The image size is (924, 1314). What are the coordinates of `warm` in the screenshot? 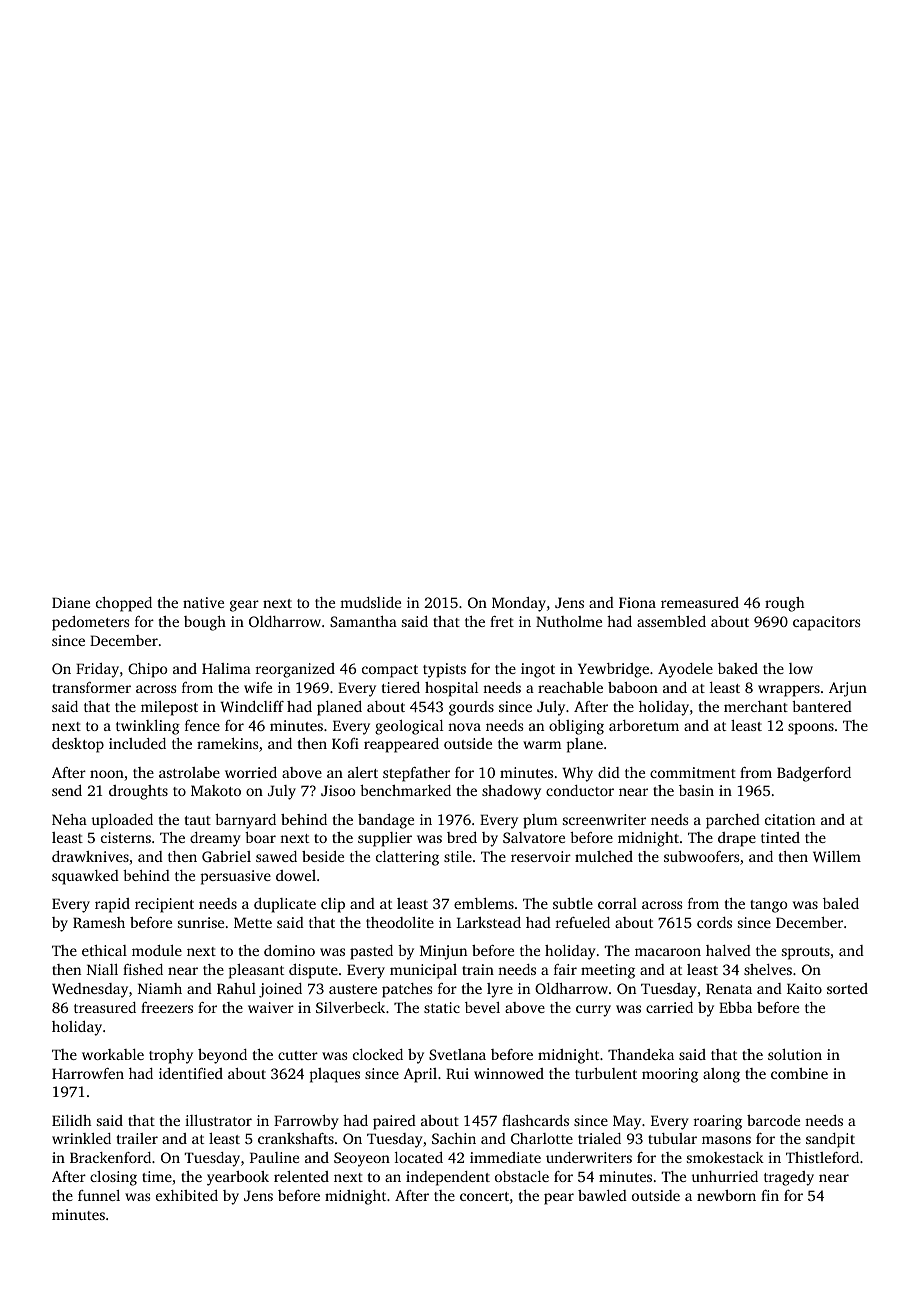 It's located at (542, 745).
